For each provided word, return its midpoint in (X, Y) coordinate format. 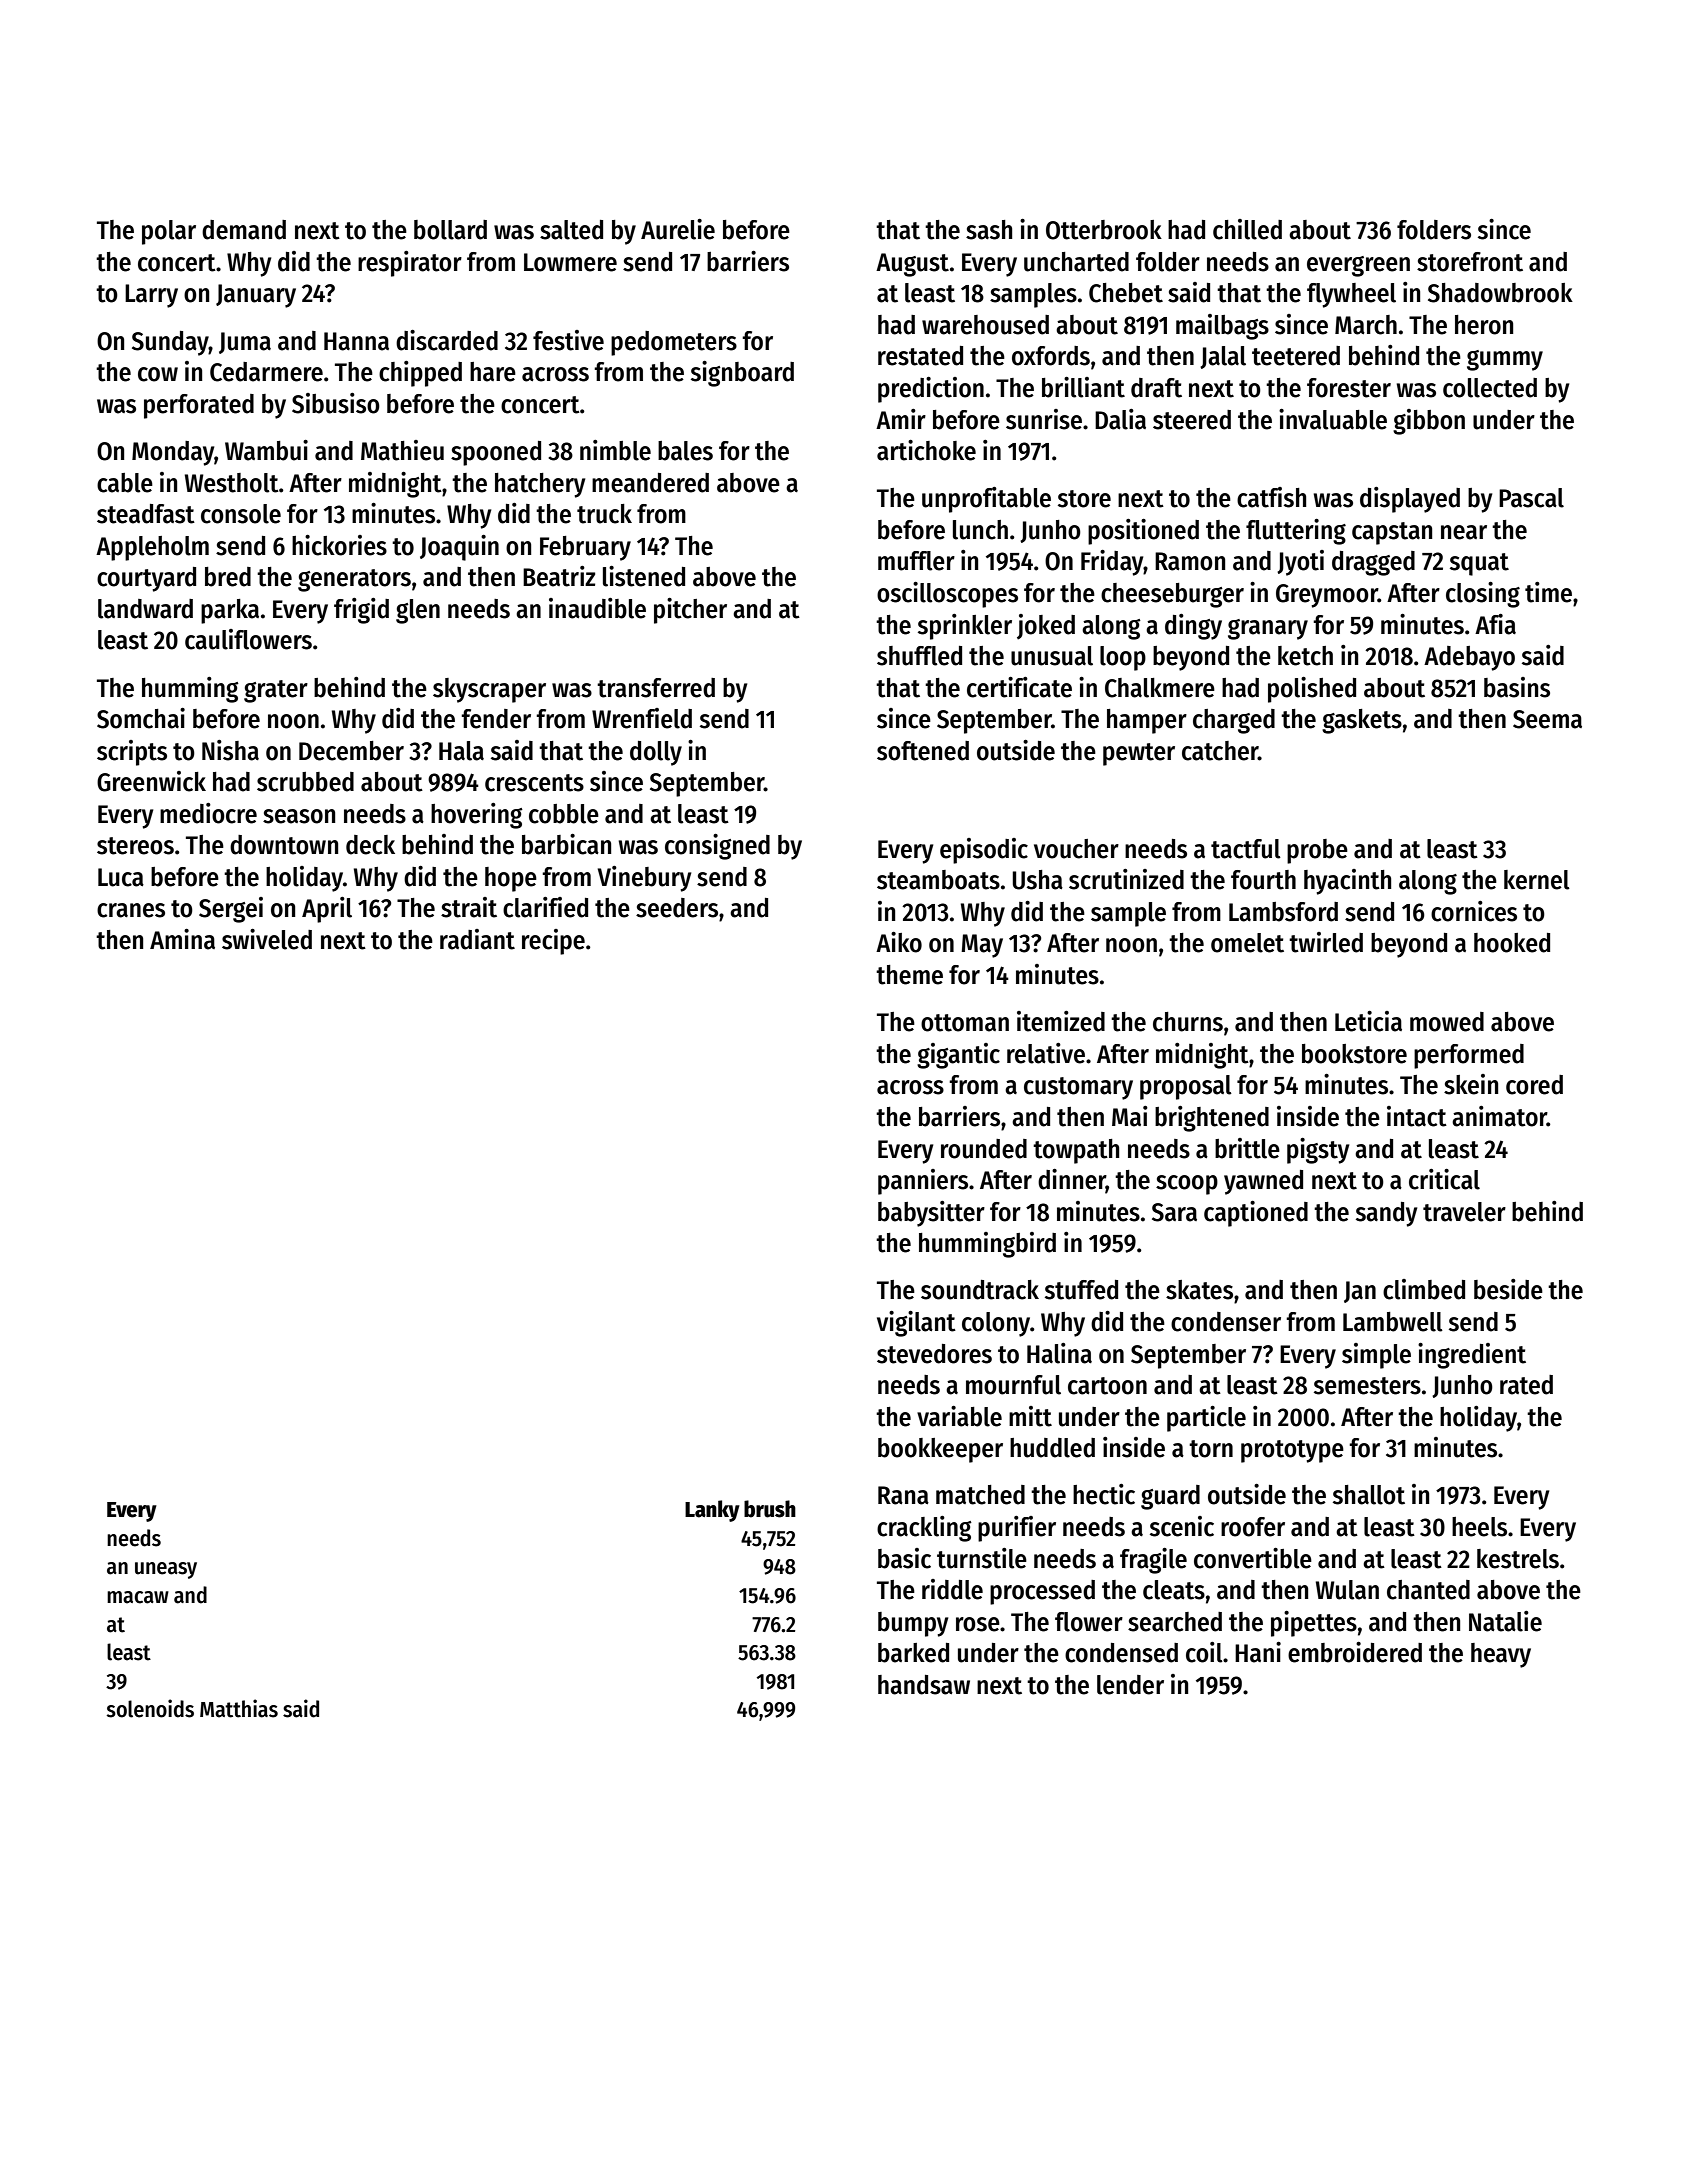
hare (493, 372)
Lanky (712, 1511)
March (1366, 325)
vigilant (916, 1324)
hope (511, 879)
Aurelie (678, 229)
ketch (1305, 656)
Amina (182, 939)
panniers (923, 1182)
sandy (1386, 1214)
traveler (1464, 1212)
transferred (656, 688)
